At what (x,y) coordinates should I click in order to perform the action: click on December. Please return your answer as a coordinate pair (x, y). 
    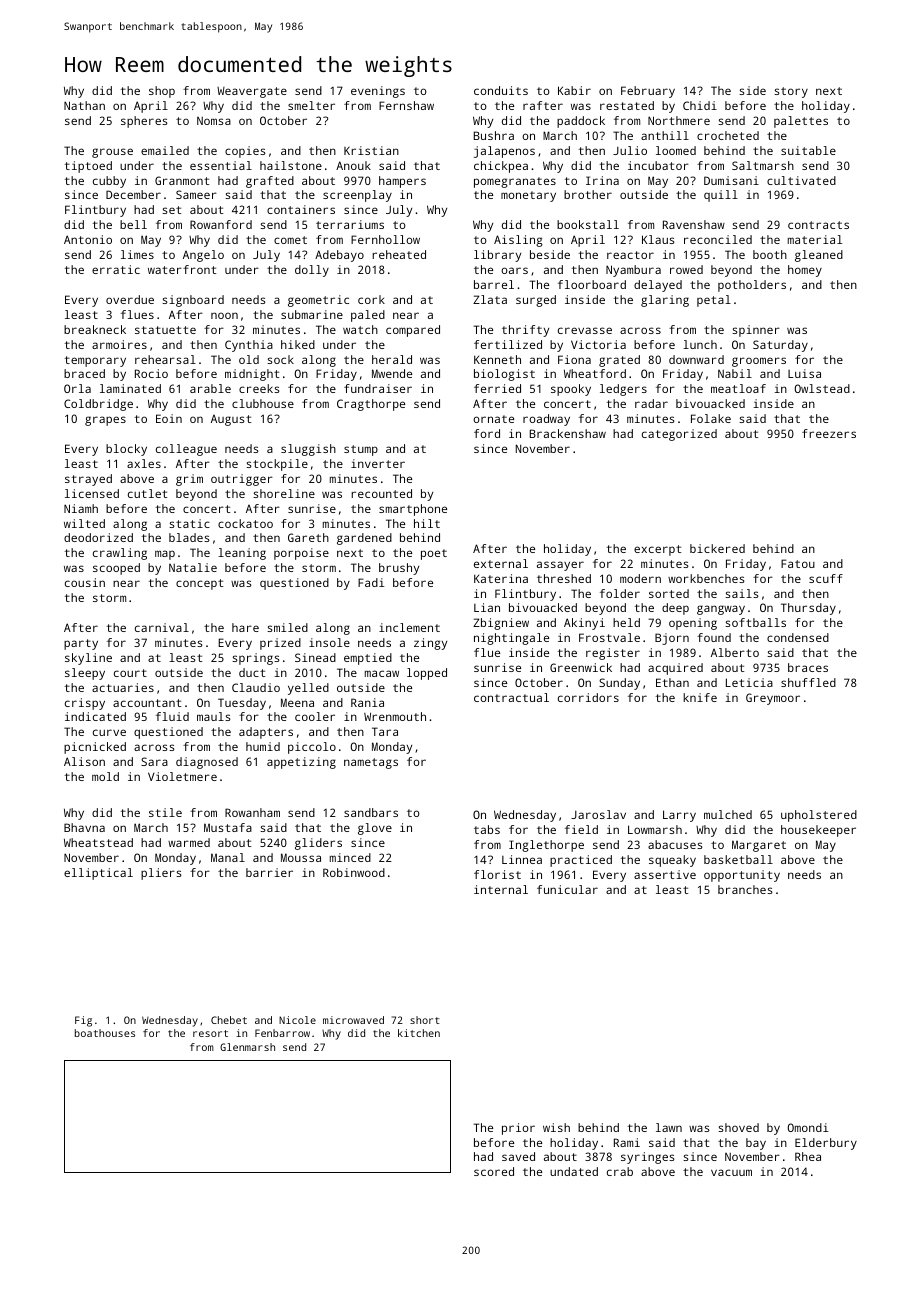
    Looking at the image, I should click on (133, 194).
